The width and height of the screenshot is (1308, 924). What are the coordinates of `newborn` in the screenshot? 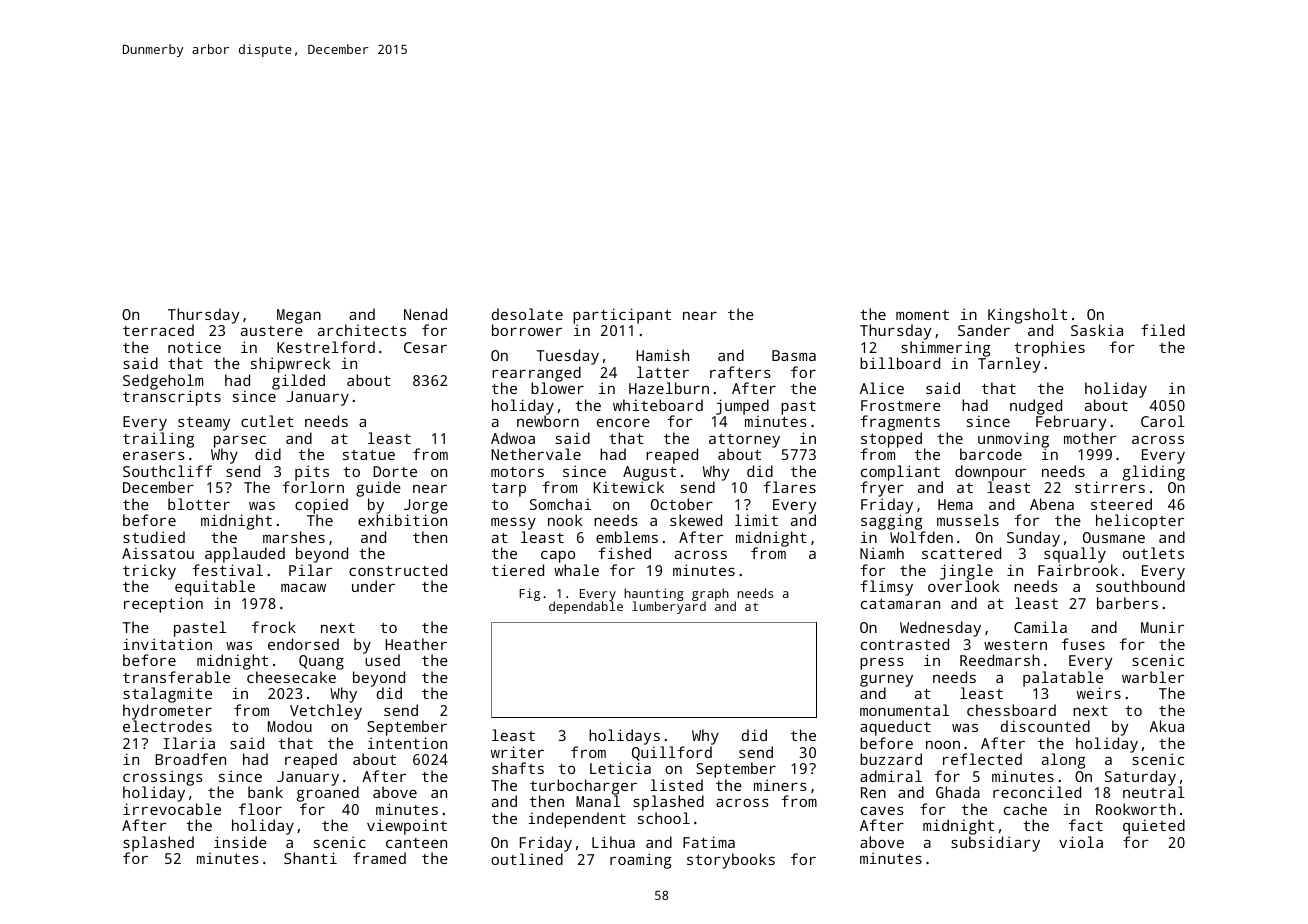 It's located at (548, 421).
